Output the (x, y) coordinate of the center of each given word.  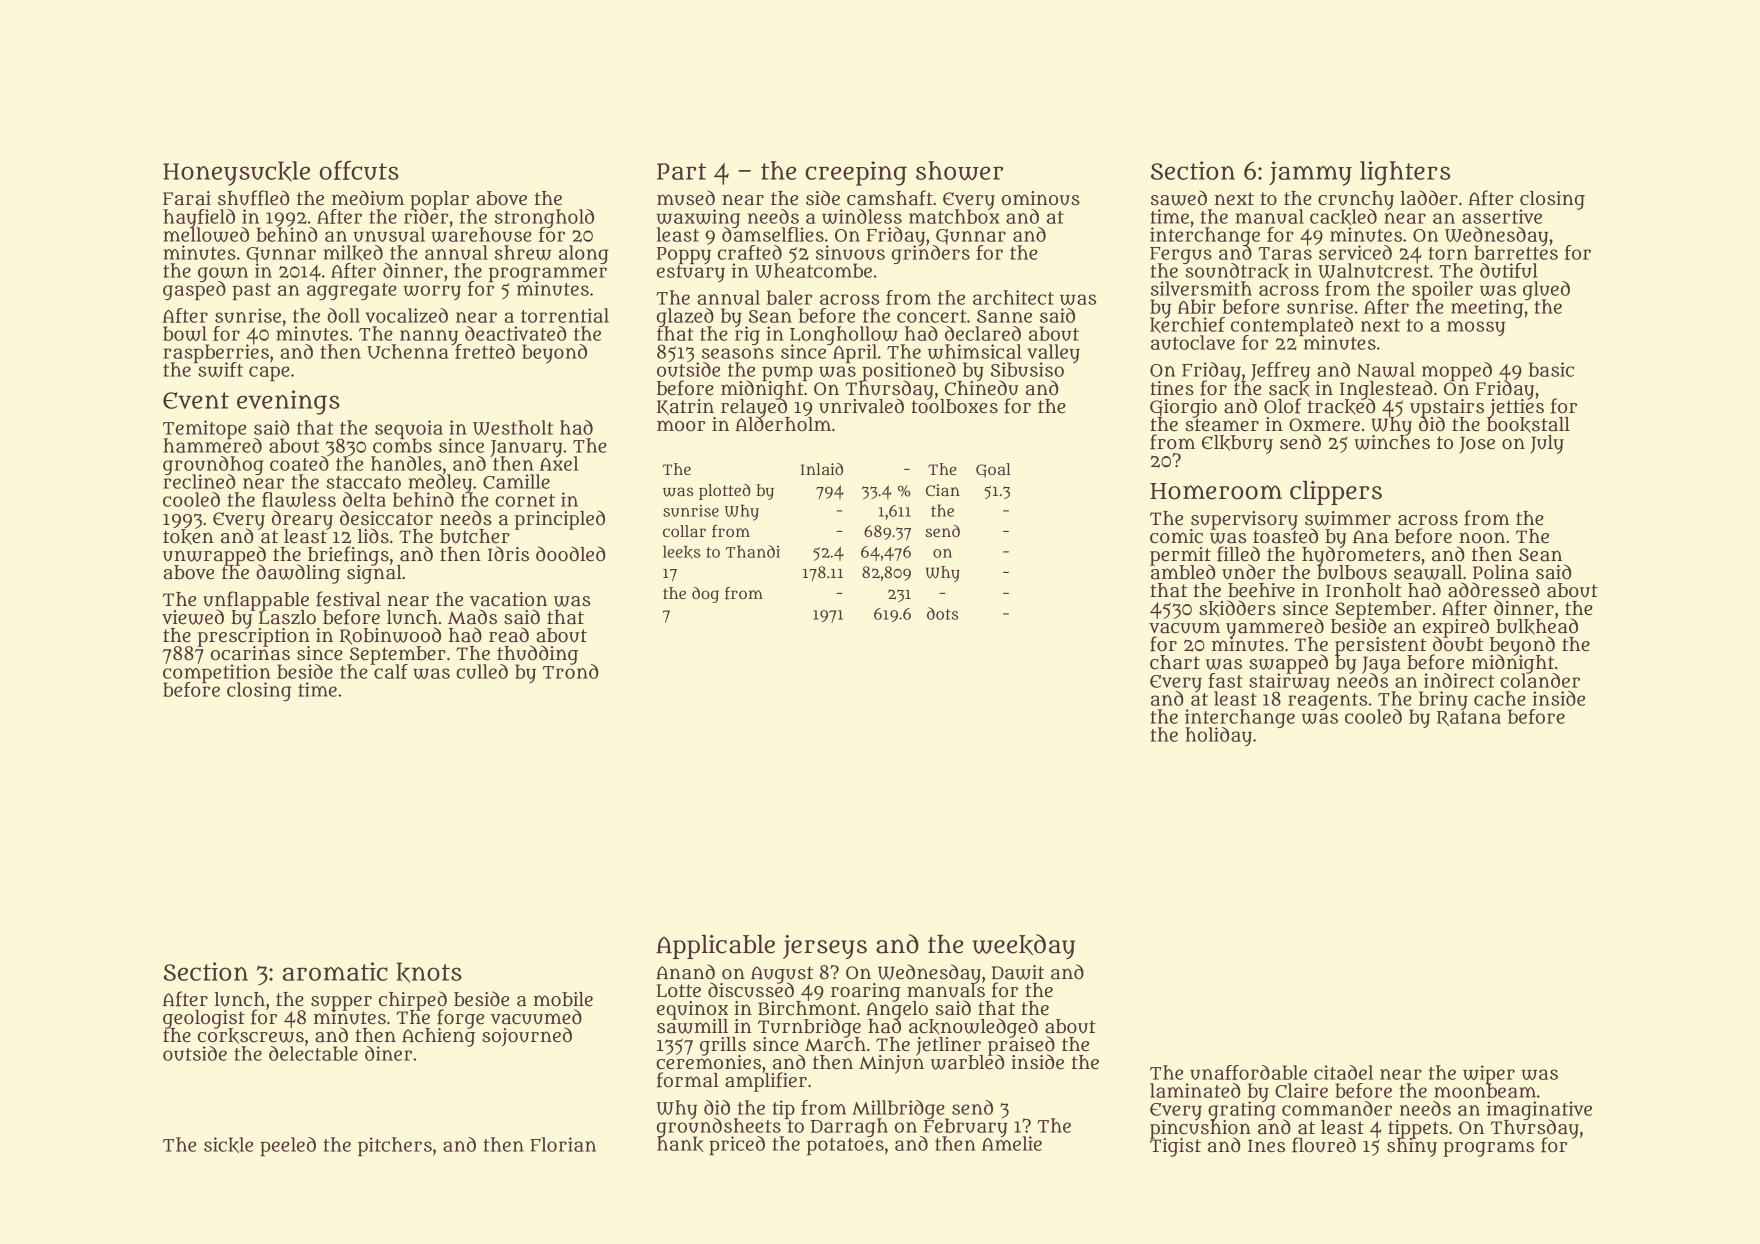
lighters (1405, 173)
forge (460, 1018)
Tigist (1175, 1147)
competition (217, 673)
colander (1540, 680)
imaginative (1539, 1110)
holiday (1218, 736)
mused (686, 198)
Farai (187, 198)
